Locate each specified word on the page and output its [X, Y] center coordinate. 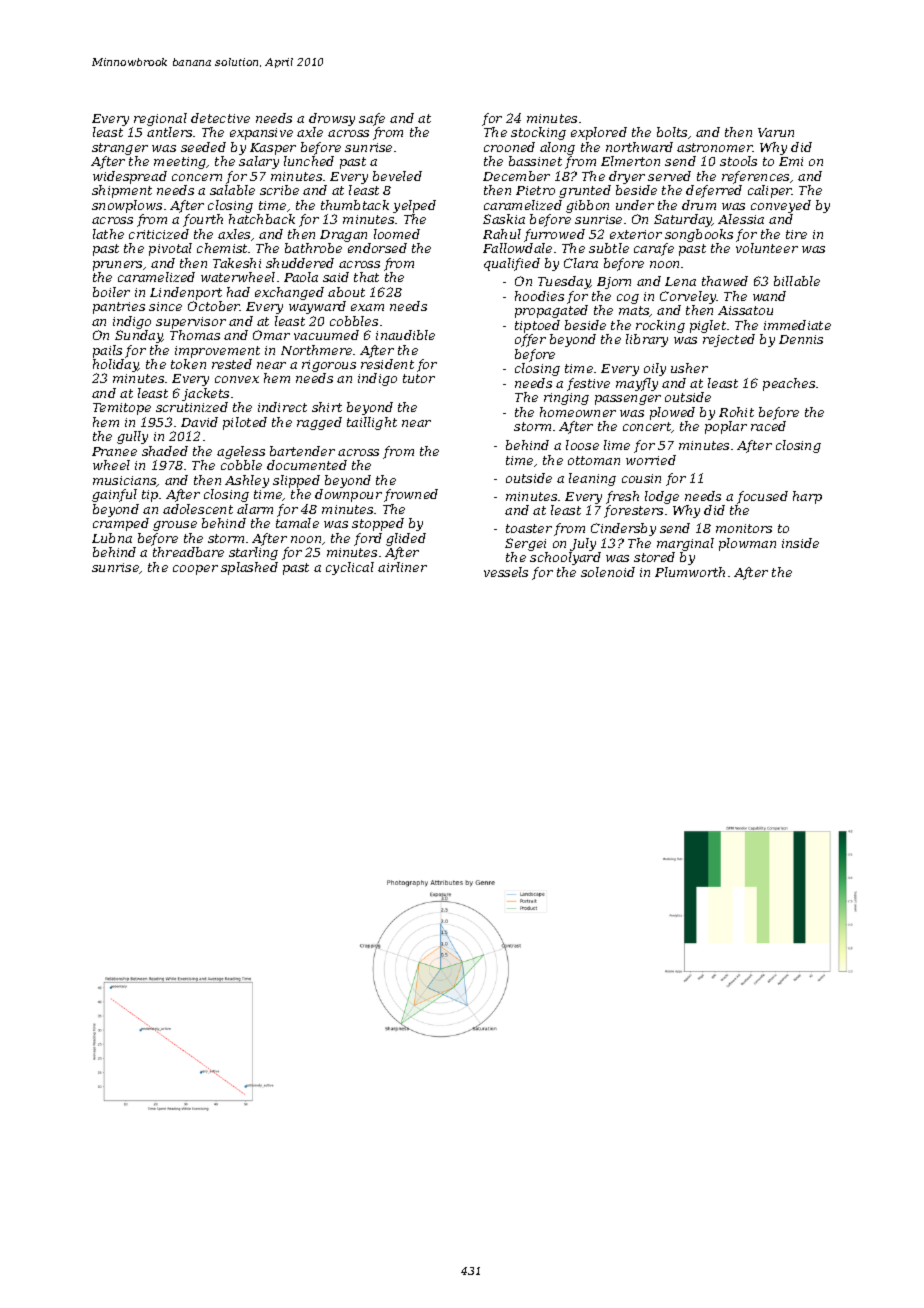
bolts [672, 132]
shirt [327, 407]
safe [372, 119]
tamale [297, 523]
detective [220, 118]
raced [768, 426]
